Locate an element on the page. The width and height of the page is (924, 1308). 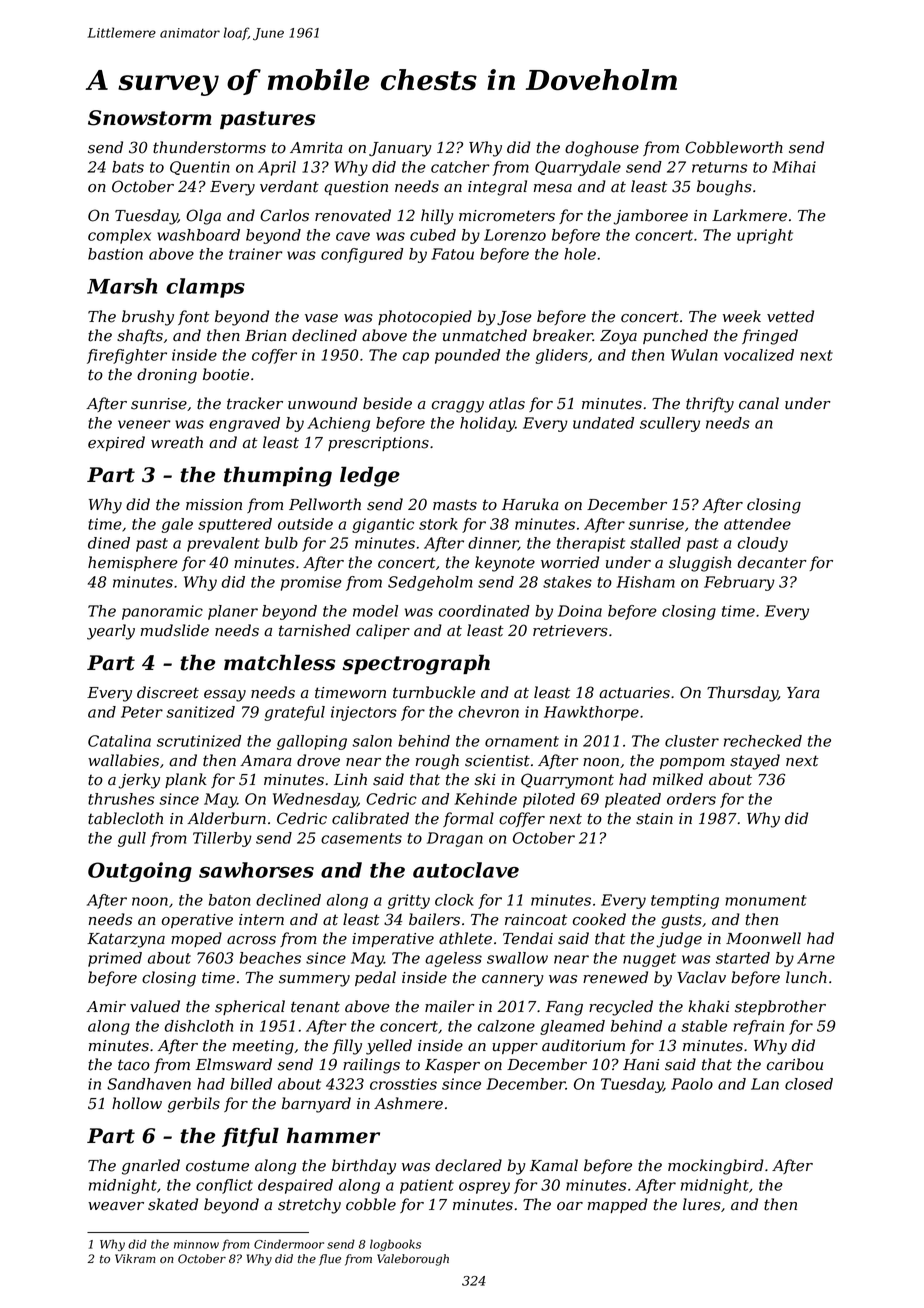
grateful is located at coordinates (294, 713).
